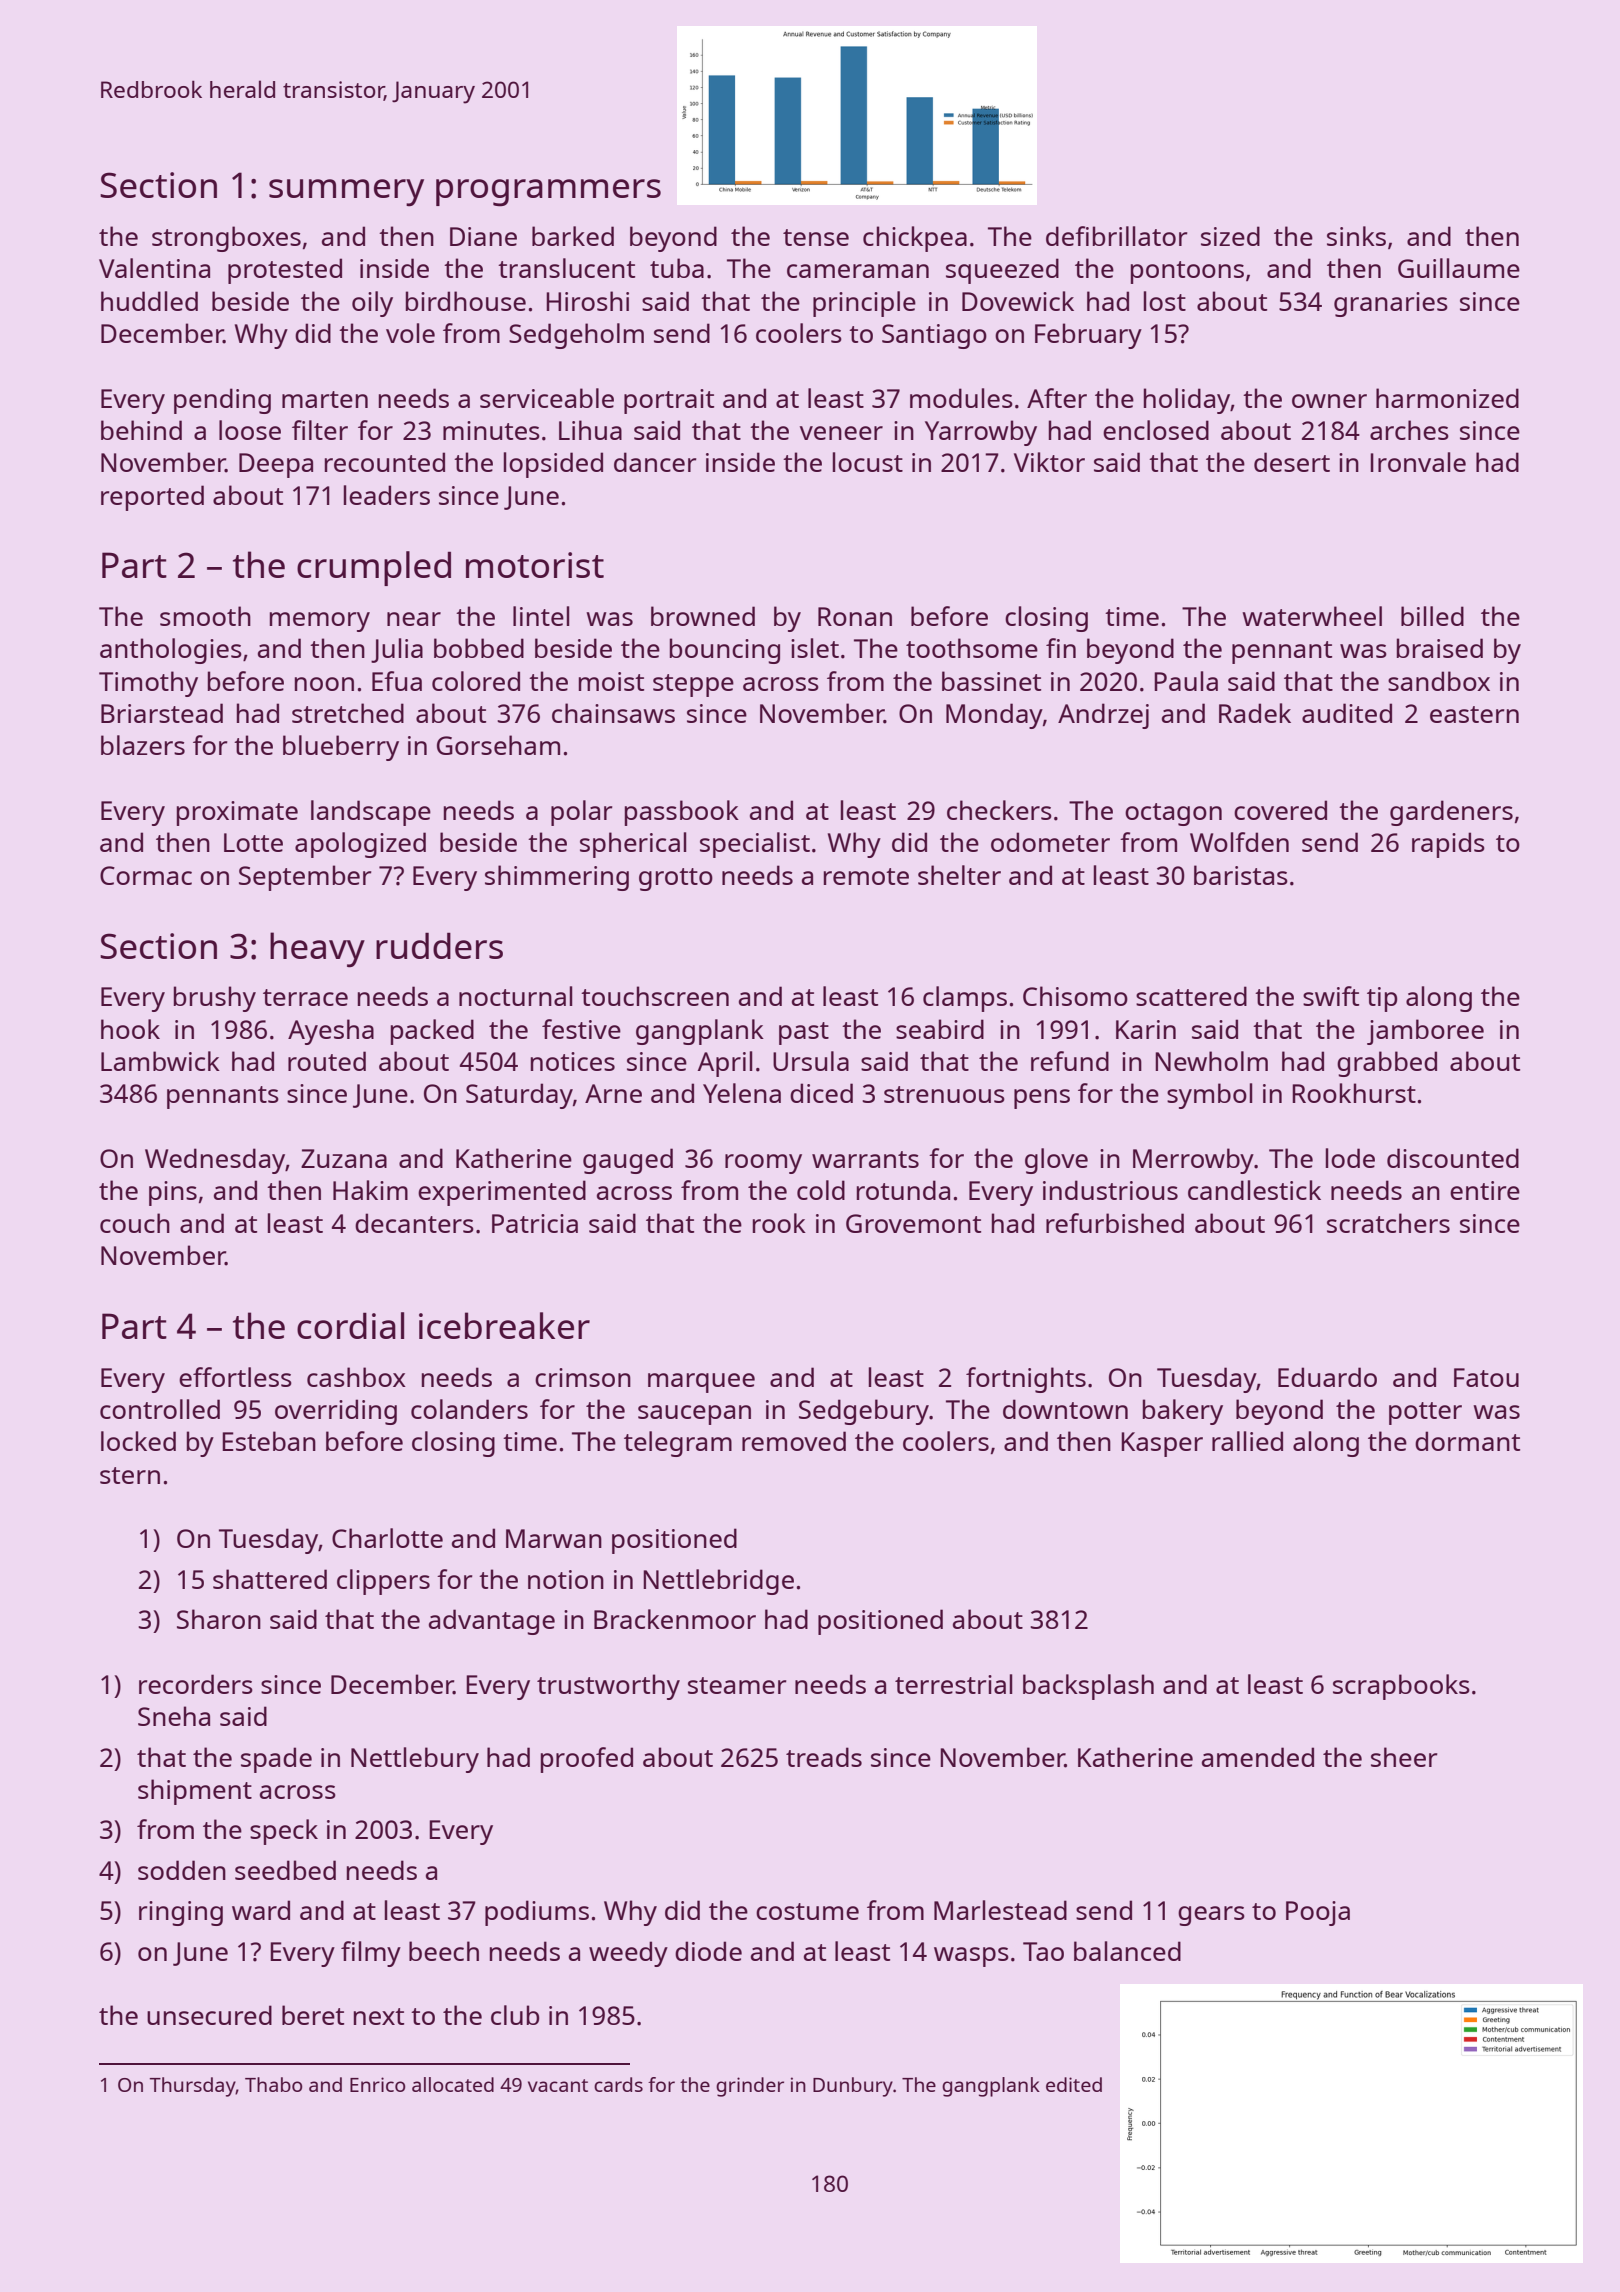  Describe the element at coordinates (346, 193) in the screenshot. I see `summery` at that location.
